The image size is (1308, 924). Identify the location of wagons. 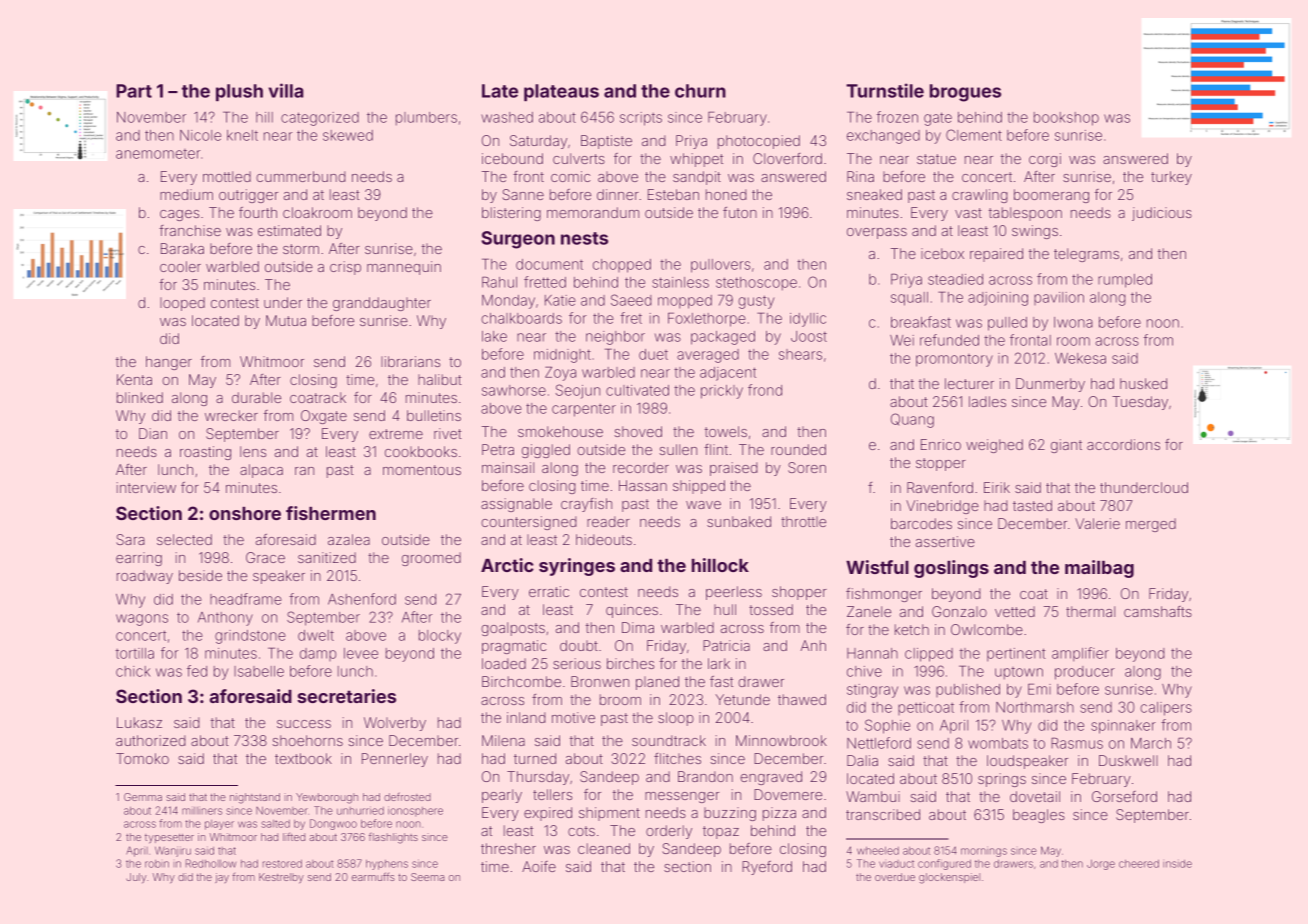
(142, 620).
